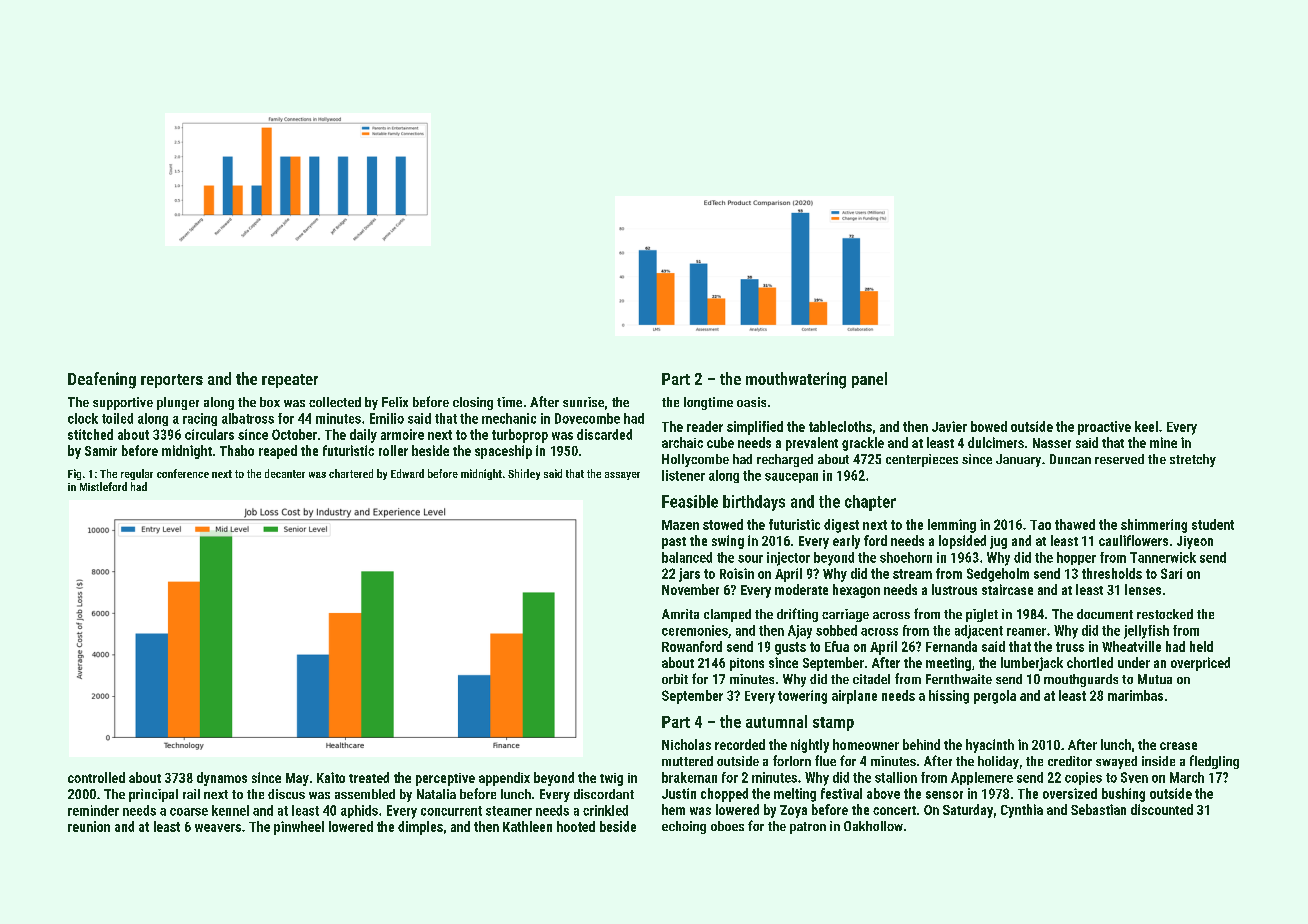  What do you see at coordinates (102, 380) in the screenshot?
I see `Deafening` at bounding box center [102, 380].
